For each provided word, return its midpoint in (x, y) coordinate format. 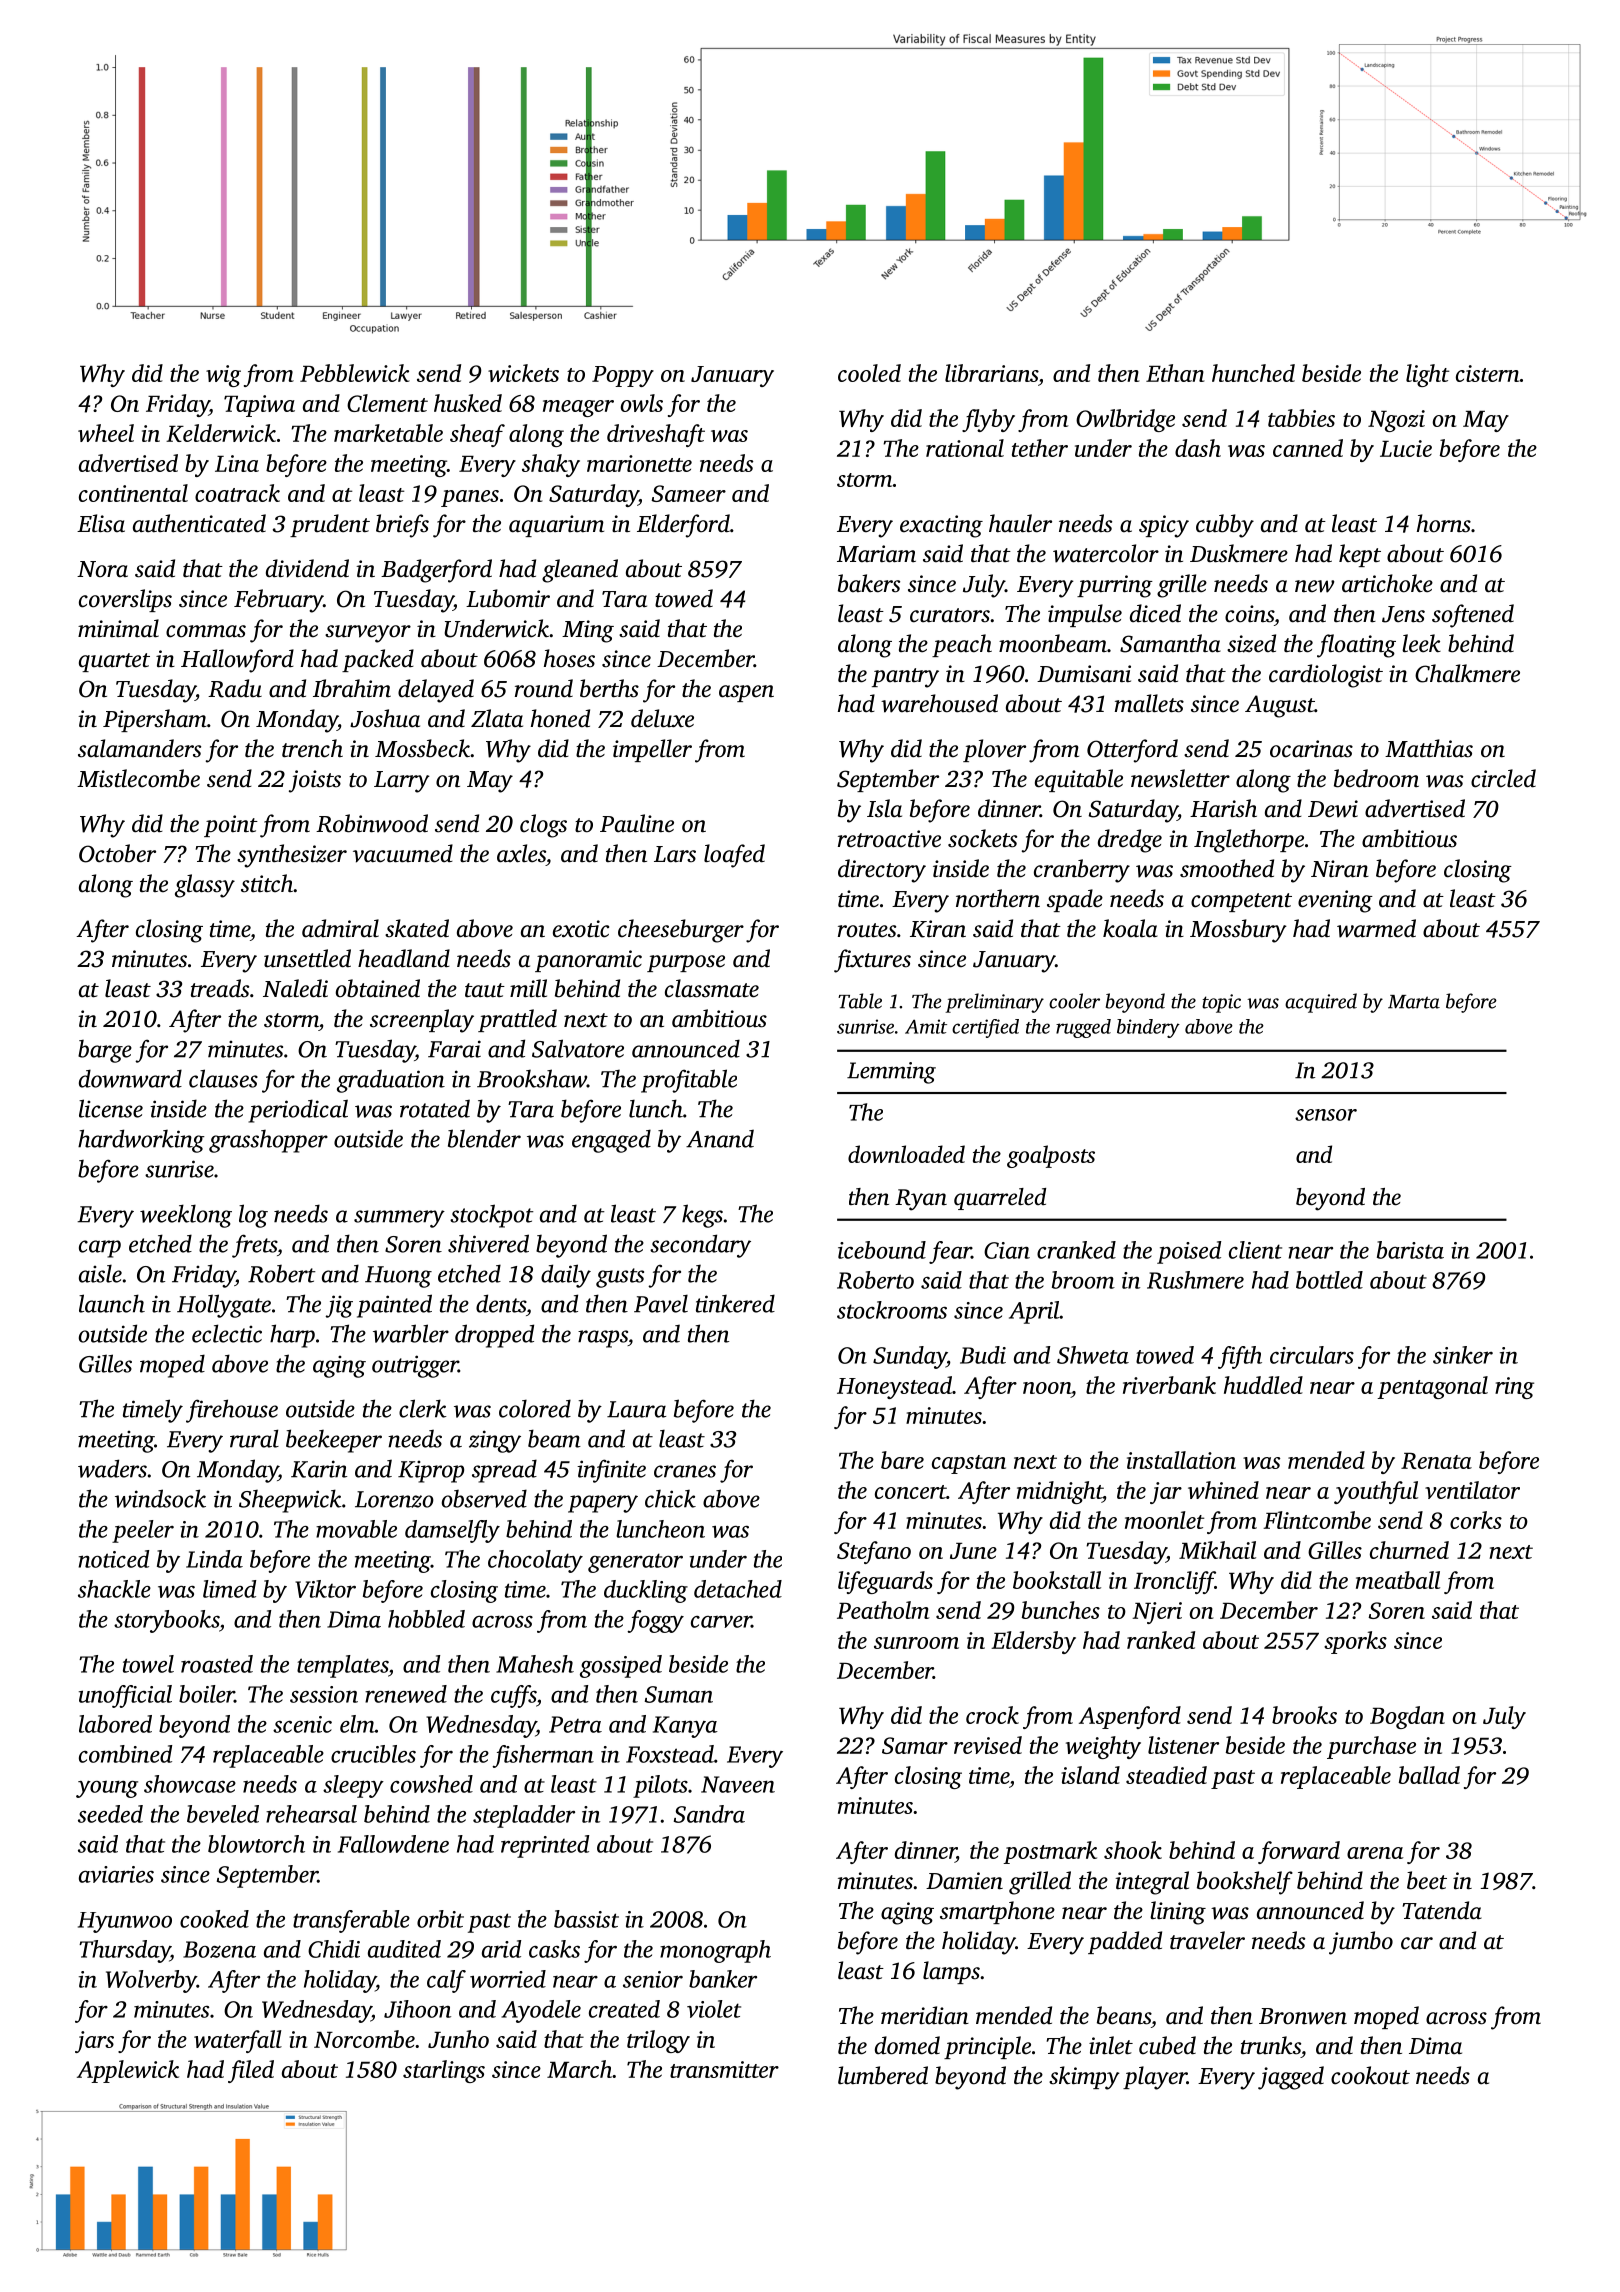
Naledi (295, 988)
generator (635, 1563)
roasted (217, 1664)
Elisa (101, 523)
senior (653, 1979)
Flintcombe (1317, 1520)
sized (1251, 643)
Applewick (128, 2071)
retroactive (889, 839)
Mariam (876, 554)
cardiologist (1326, 676)
